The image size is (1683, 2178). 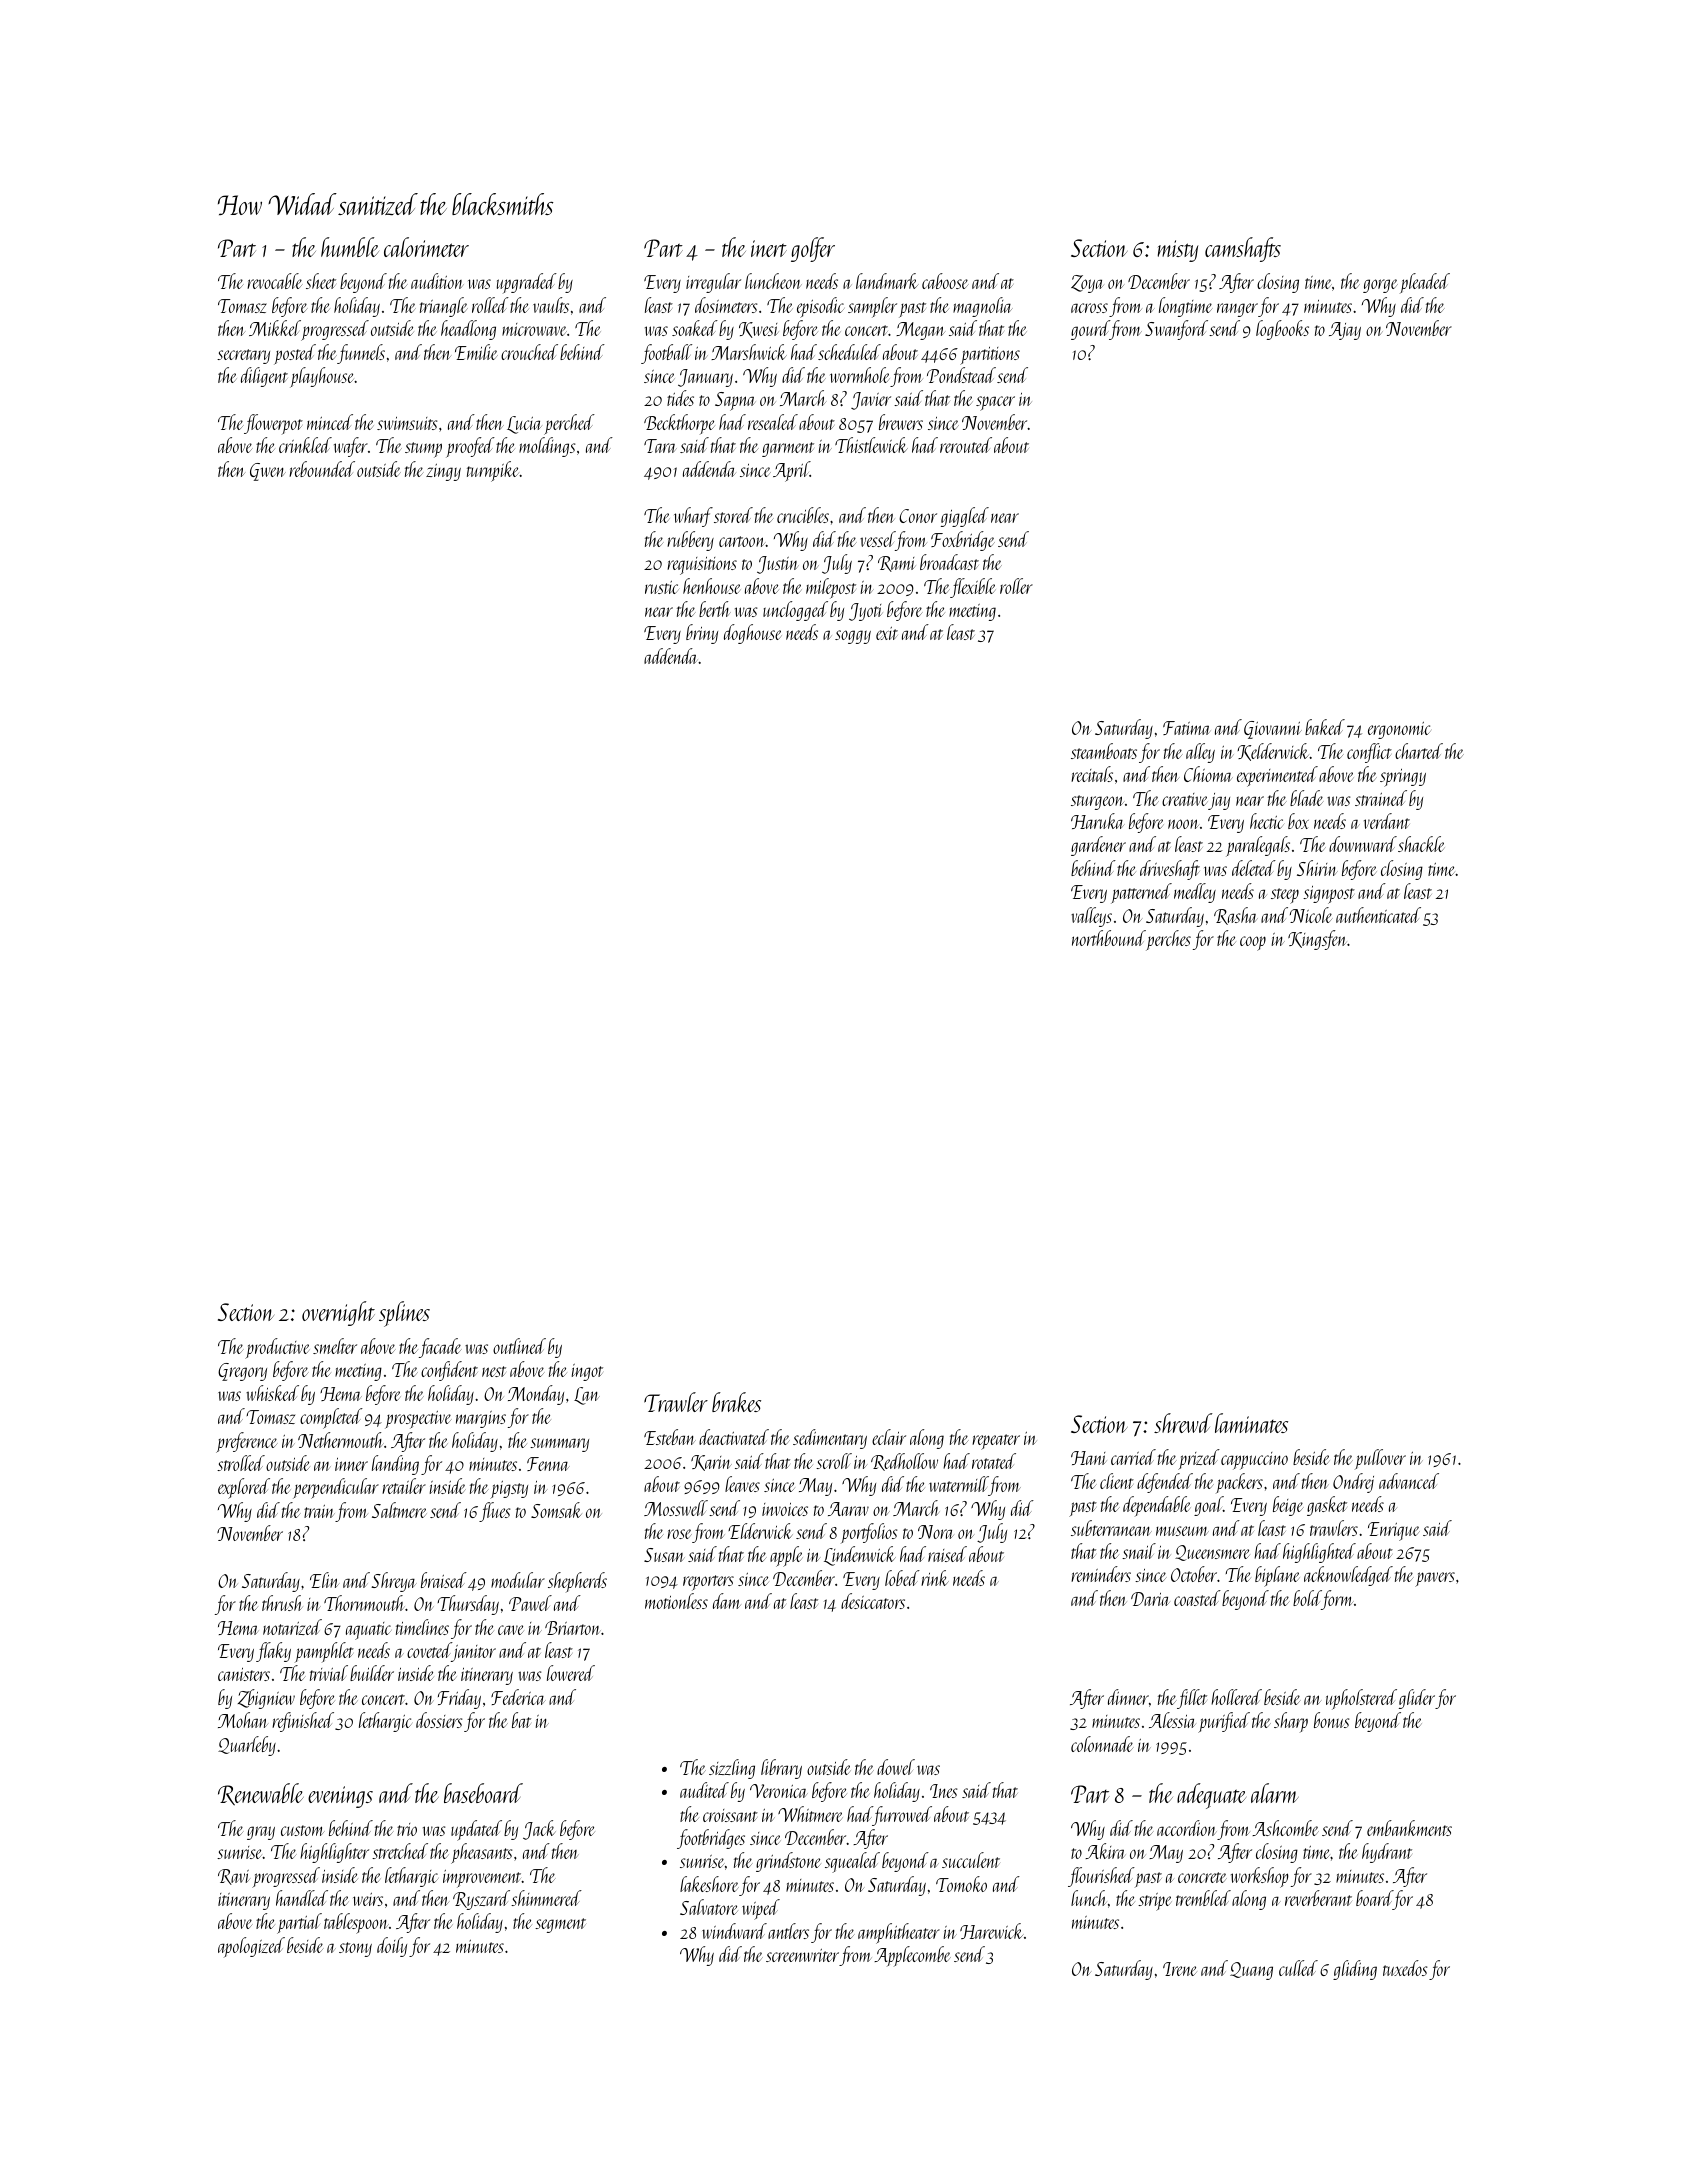 I want to click on repeater, so click(x=996, y=1442).
